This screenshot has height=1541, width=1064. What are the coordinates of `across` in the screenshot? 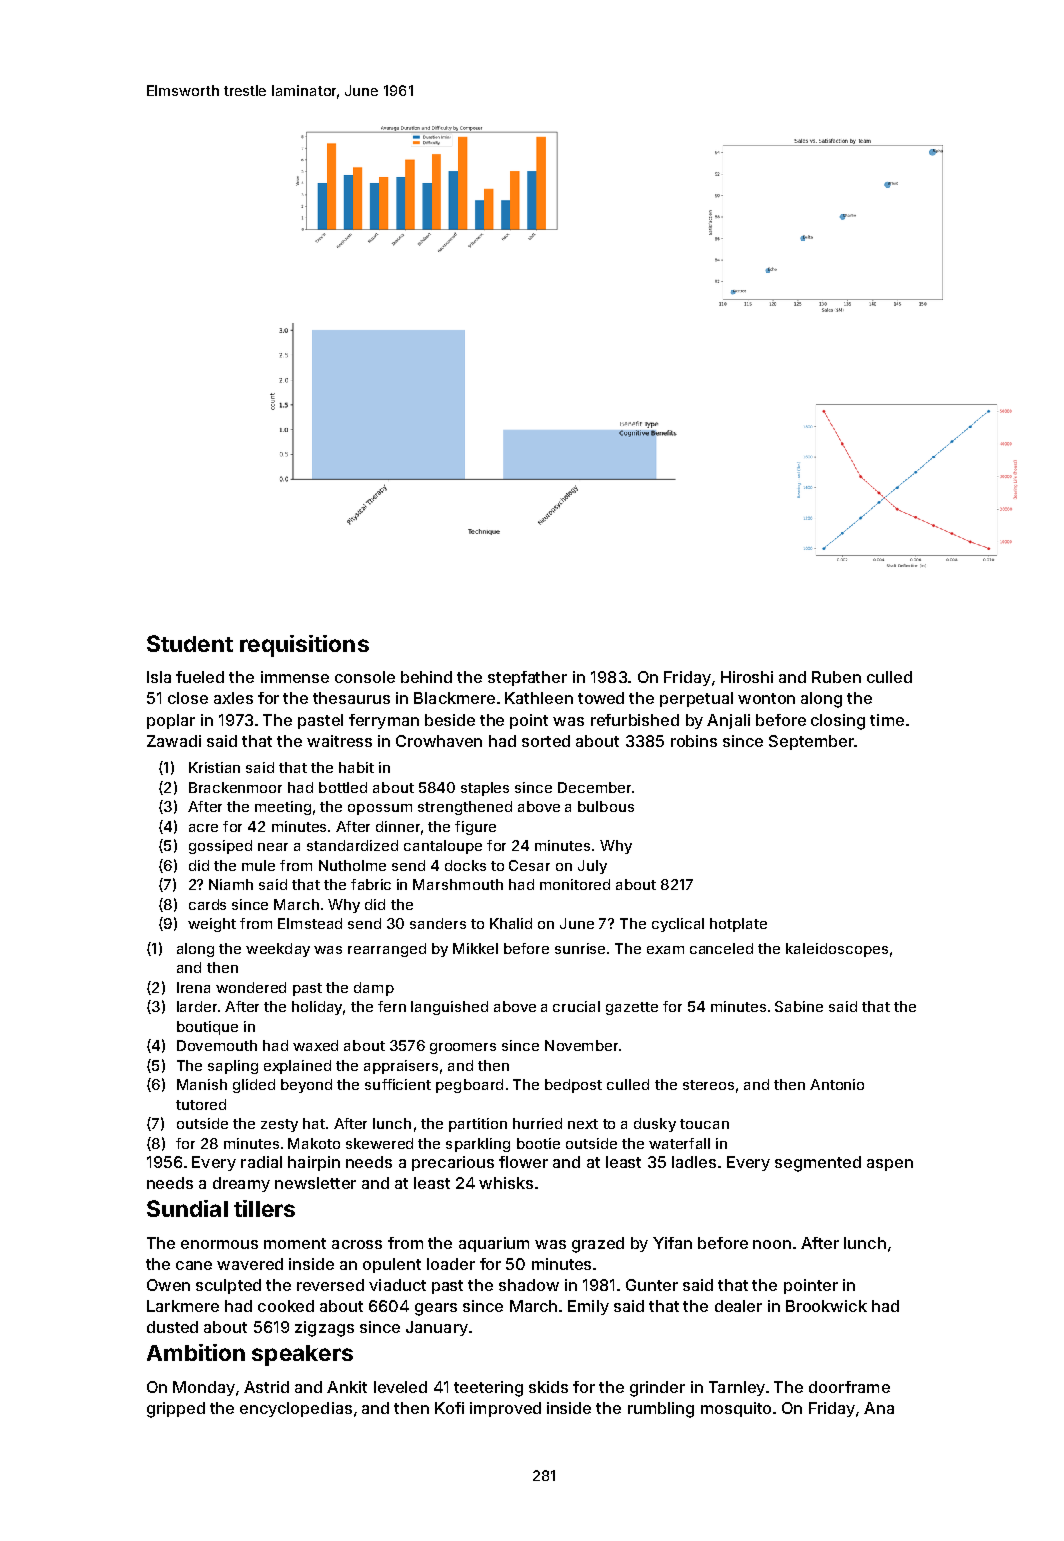 It's located at (357, 1244).
